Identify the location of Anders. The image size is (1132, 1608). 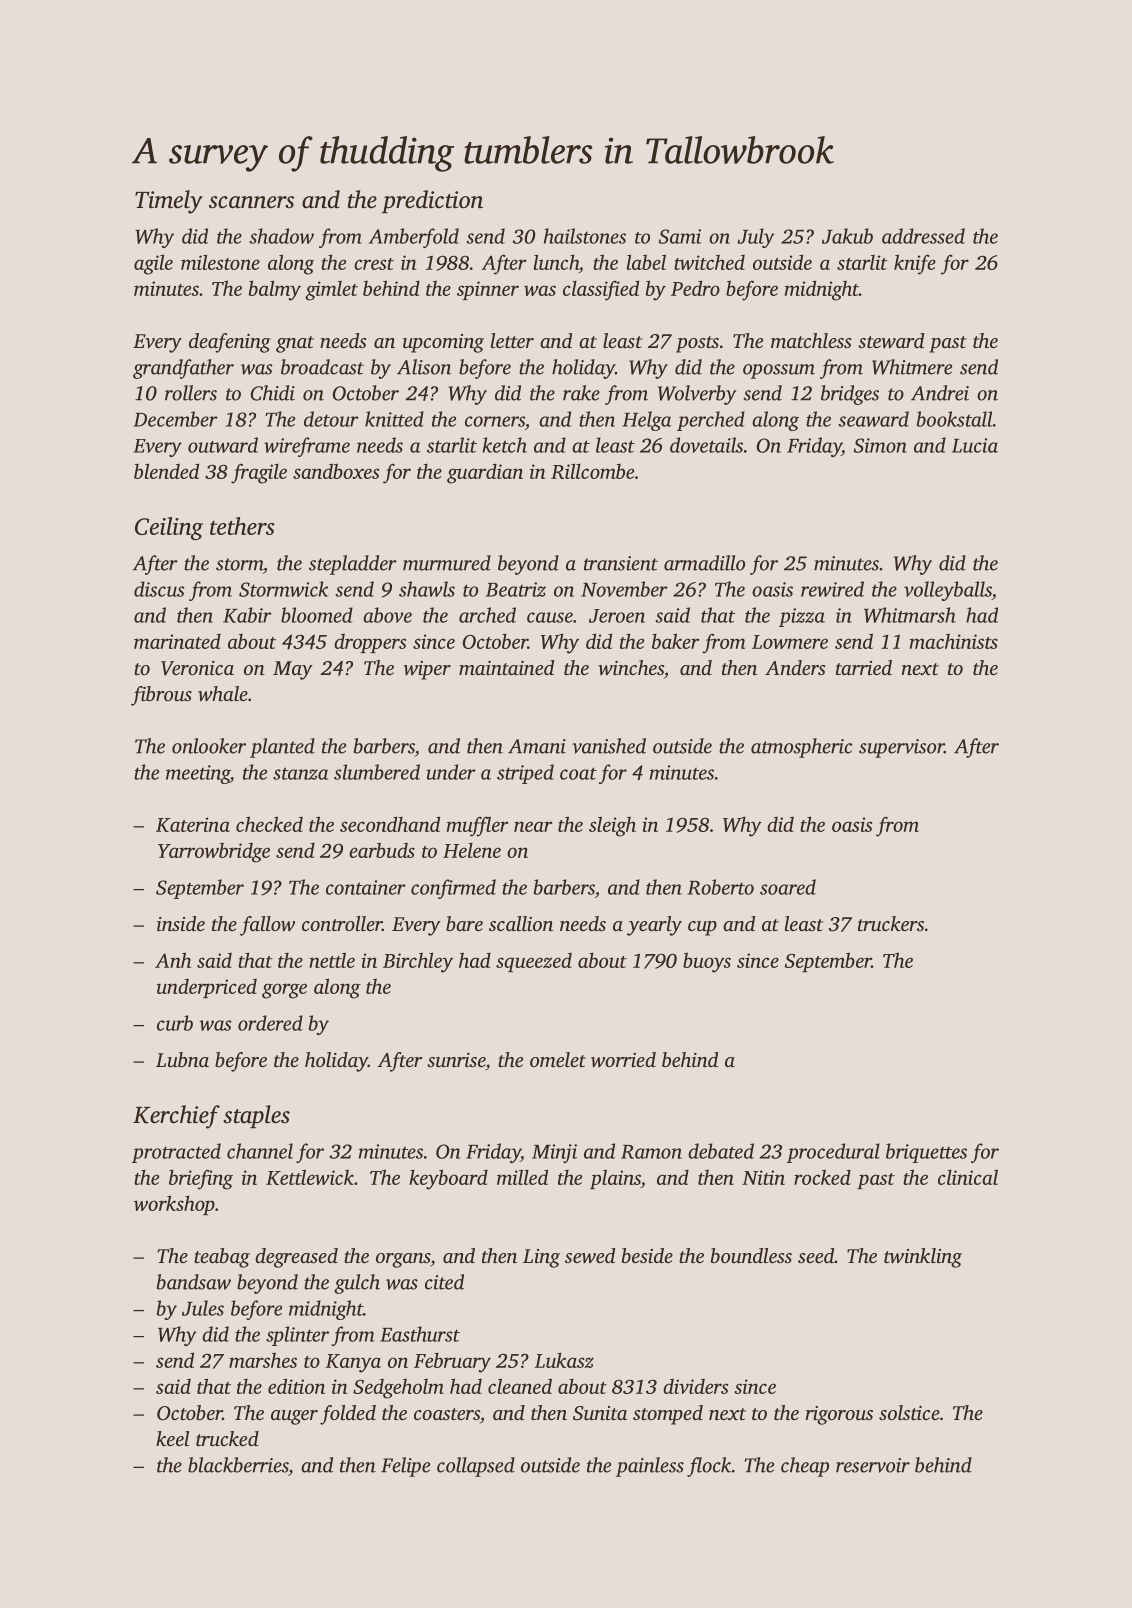
(795, 667).
